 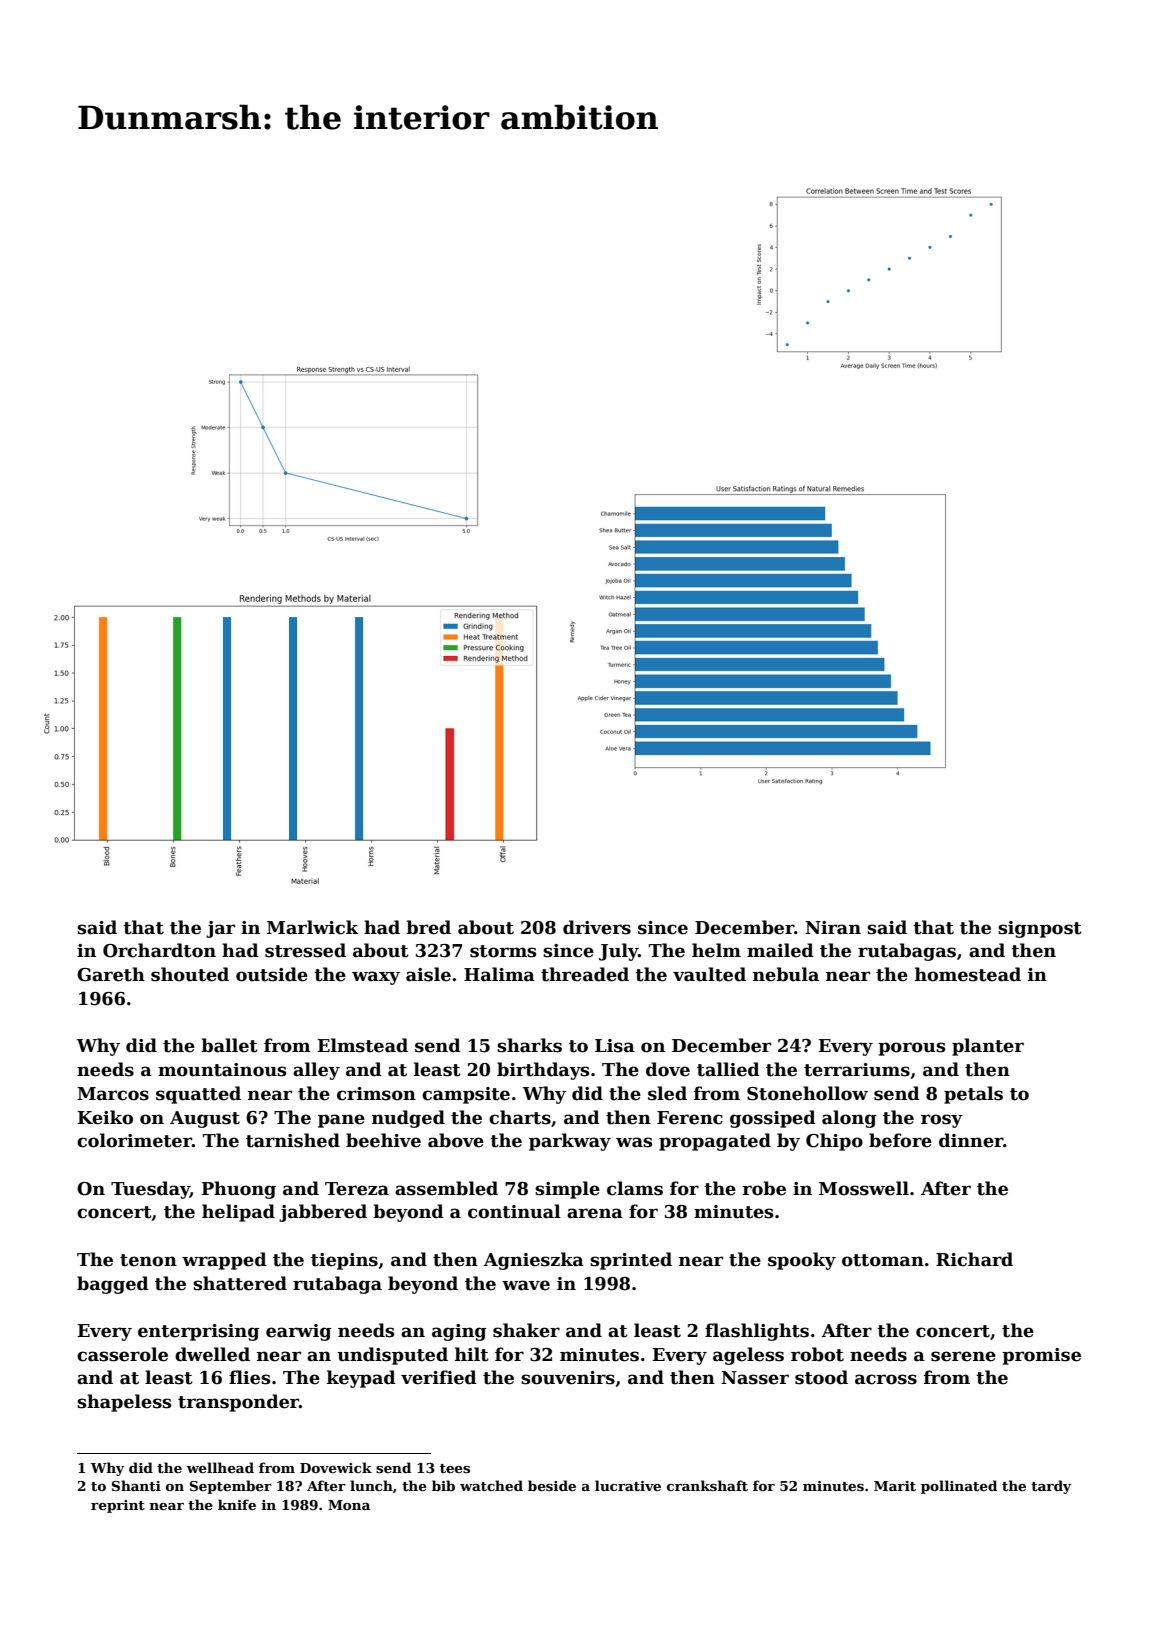 What do you see at coordinates (1040, 929) in the screenshot?
I see `signpost` at bounding box center [1040, 929].
